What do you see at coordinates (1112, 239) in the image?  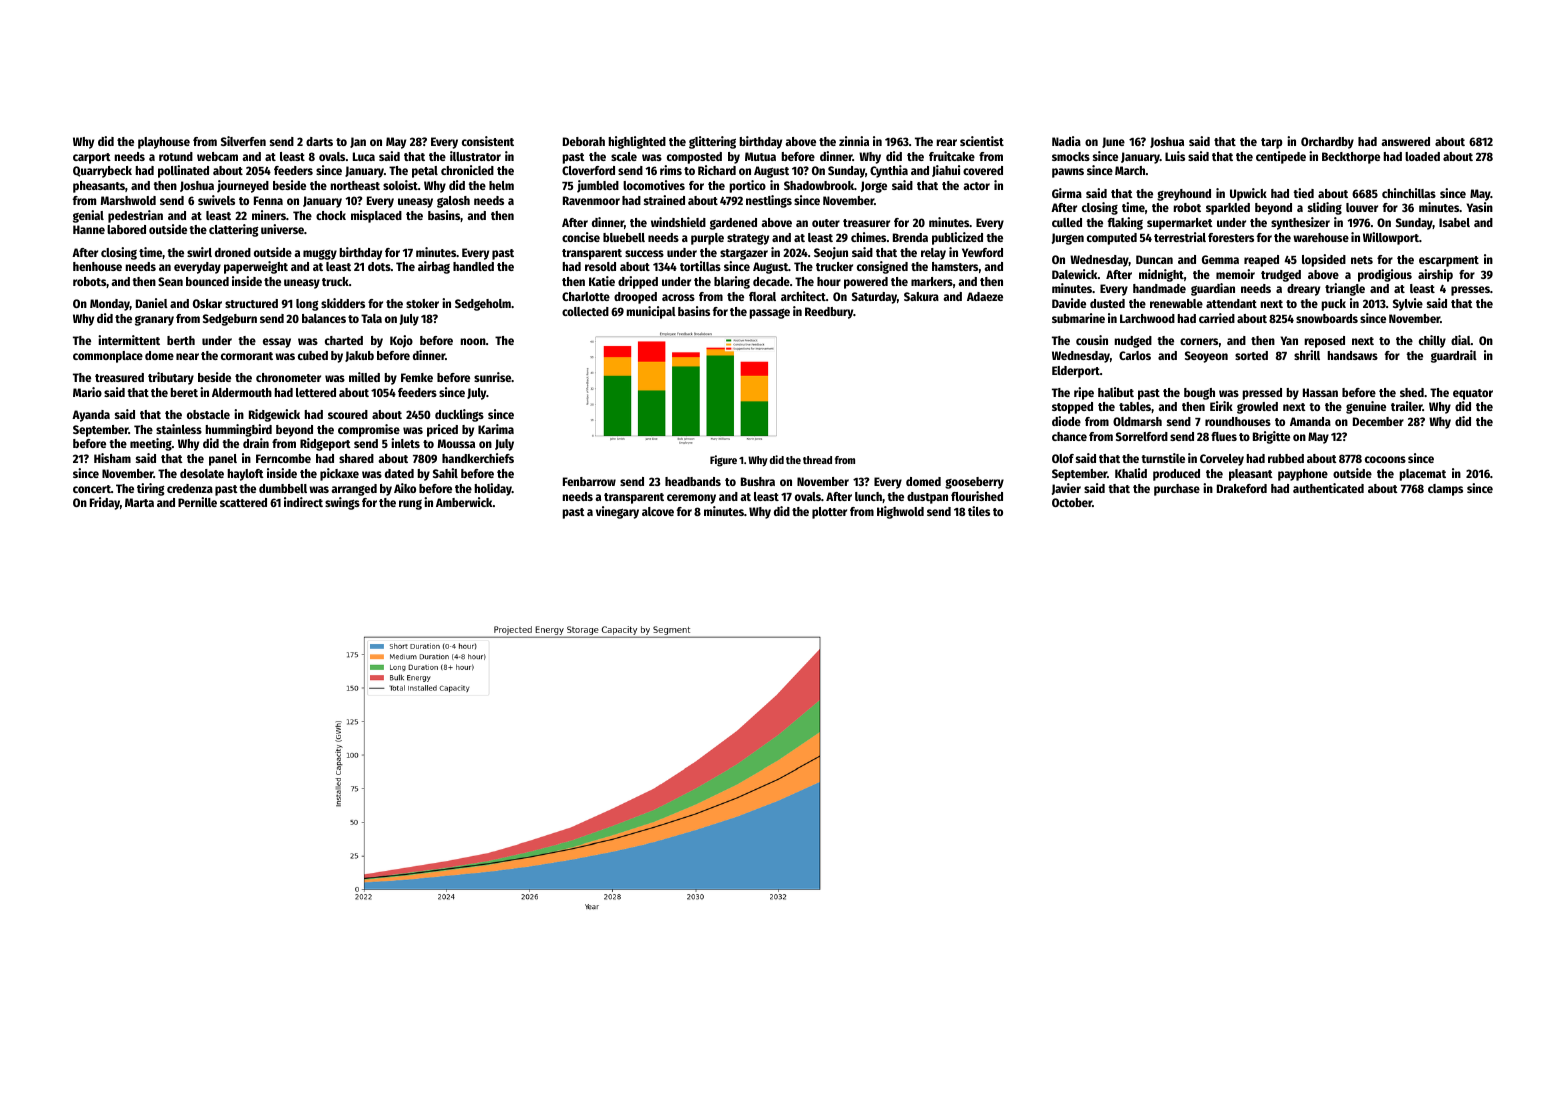 I see `computed` at bounding box center [1112, 239].
